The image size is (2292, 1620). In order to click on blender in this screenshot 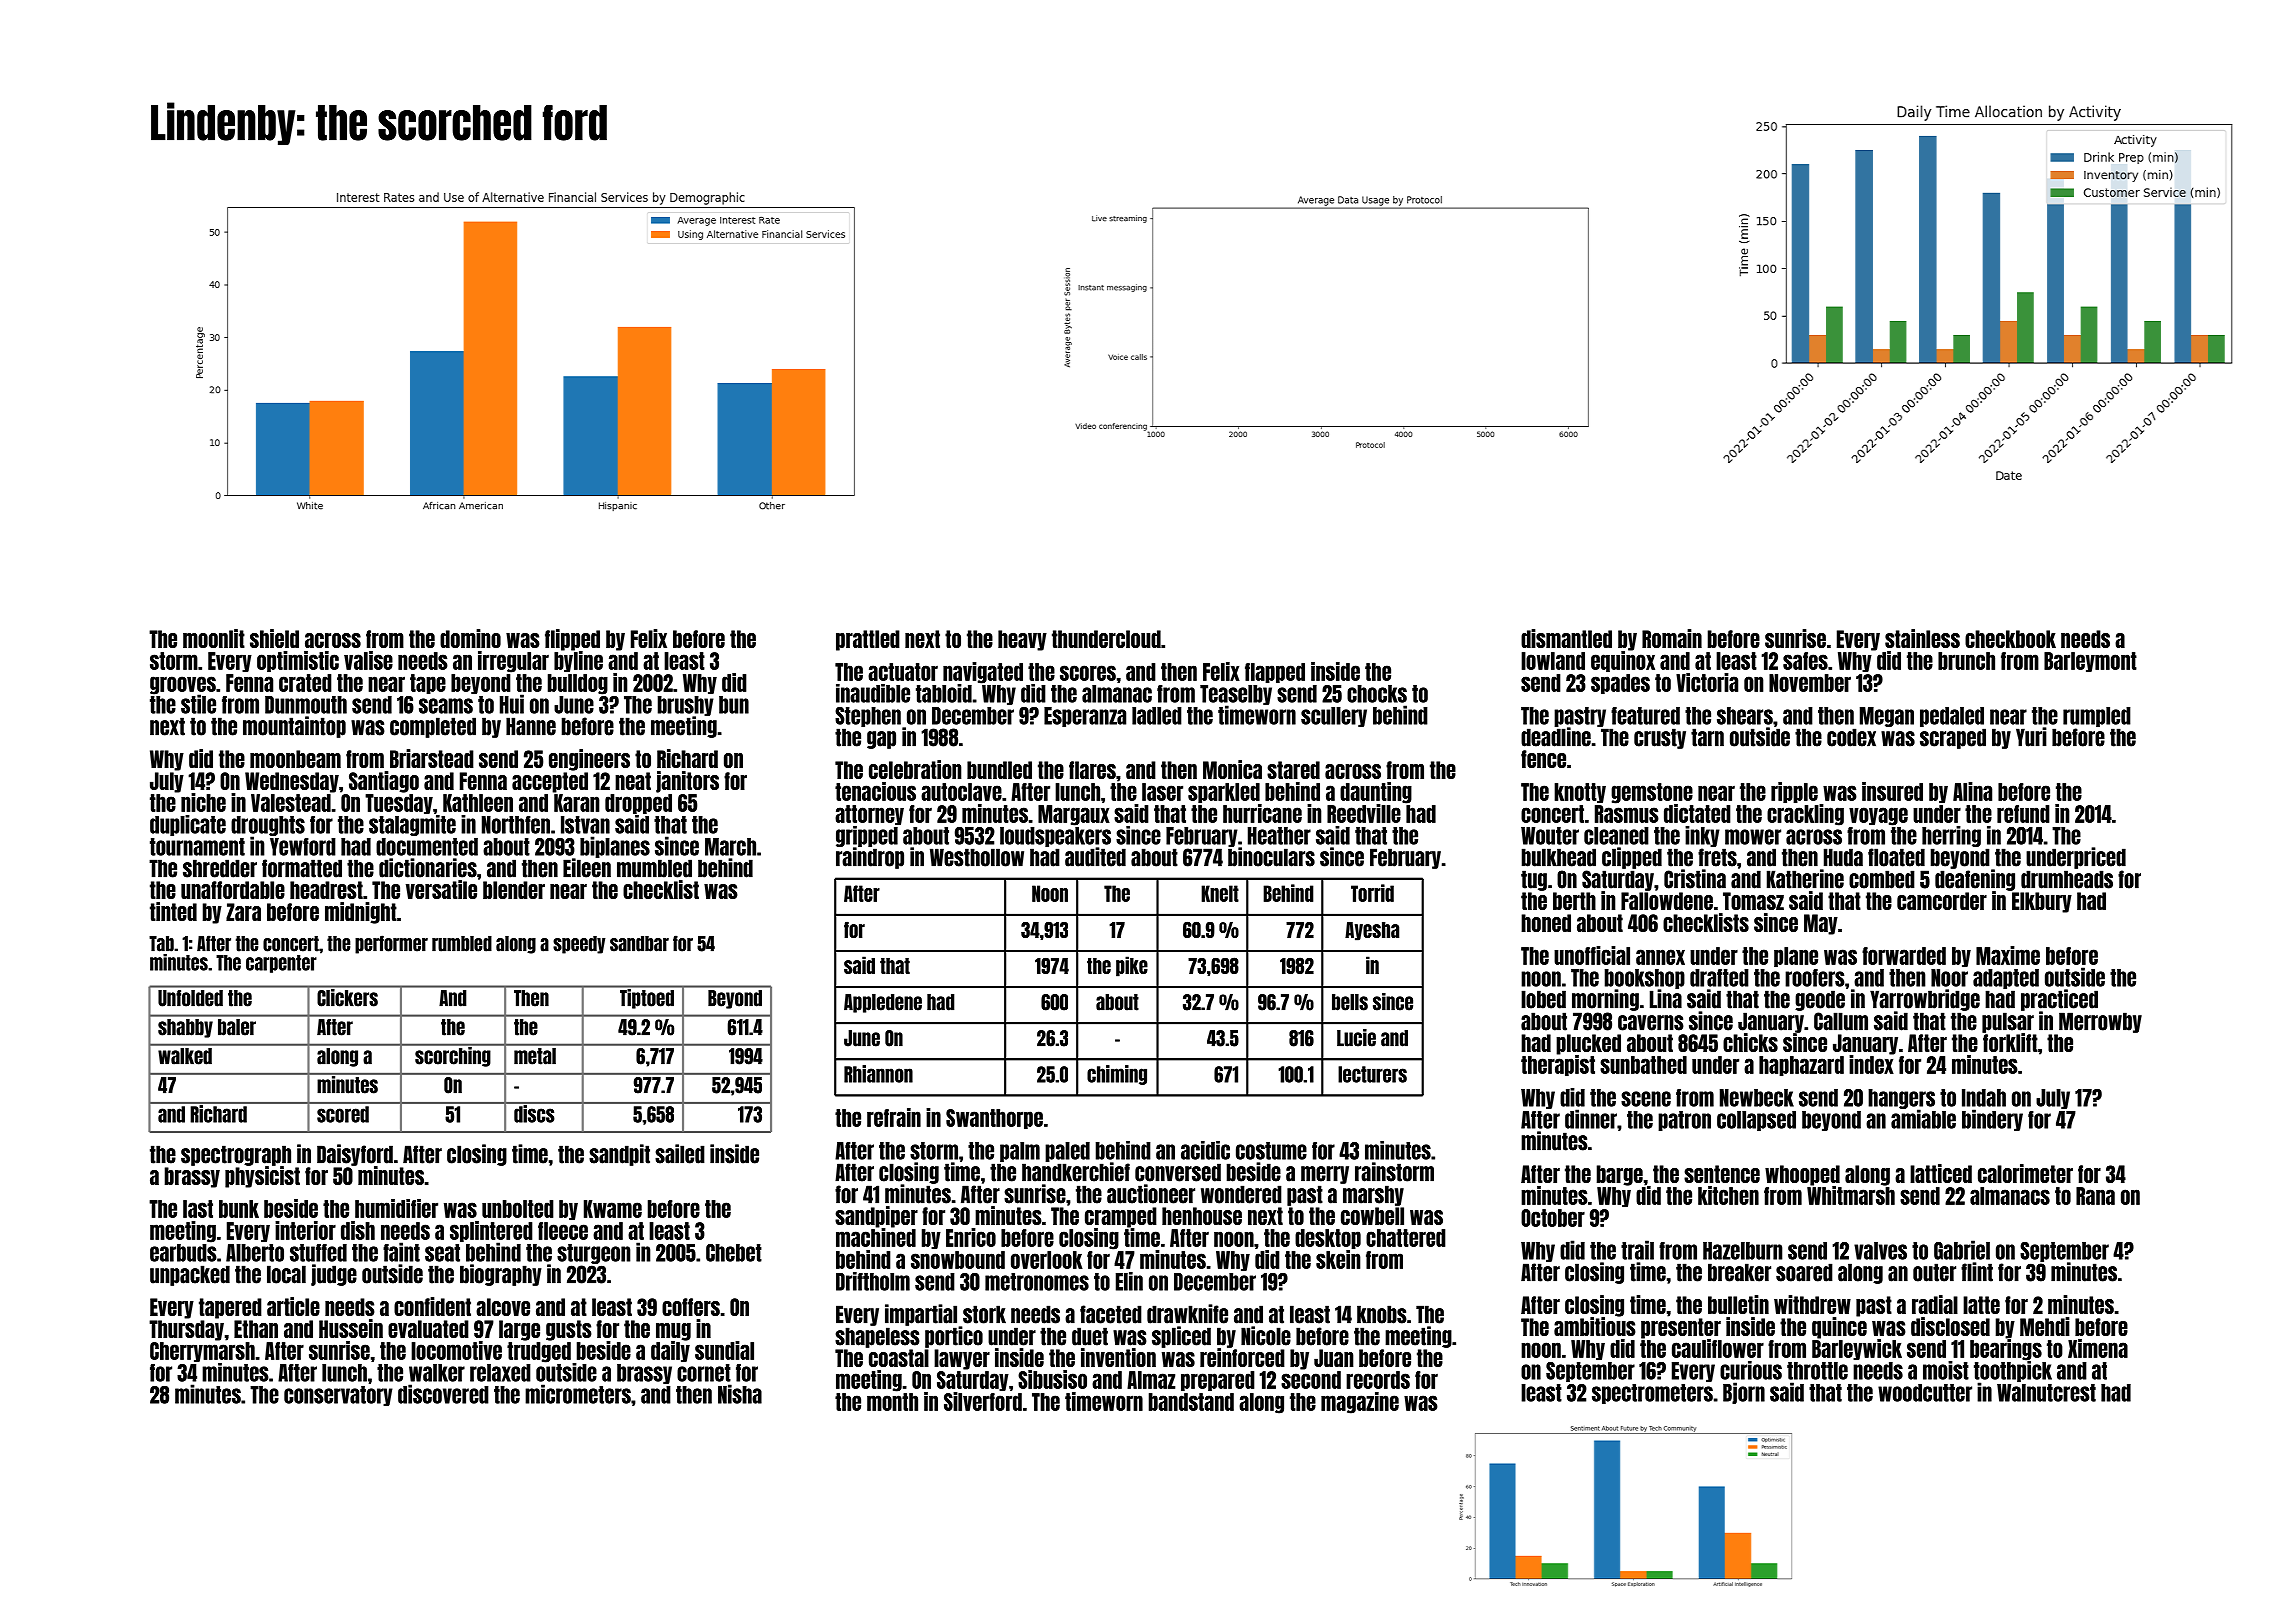, I will do `click(514, 890)`.
